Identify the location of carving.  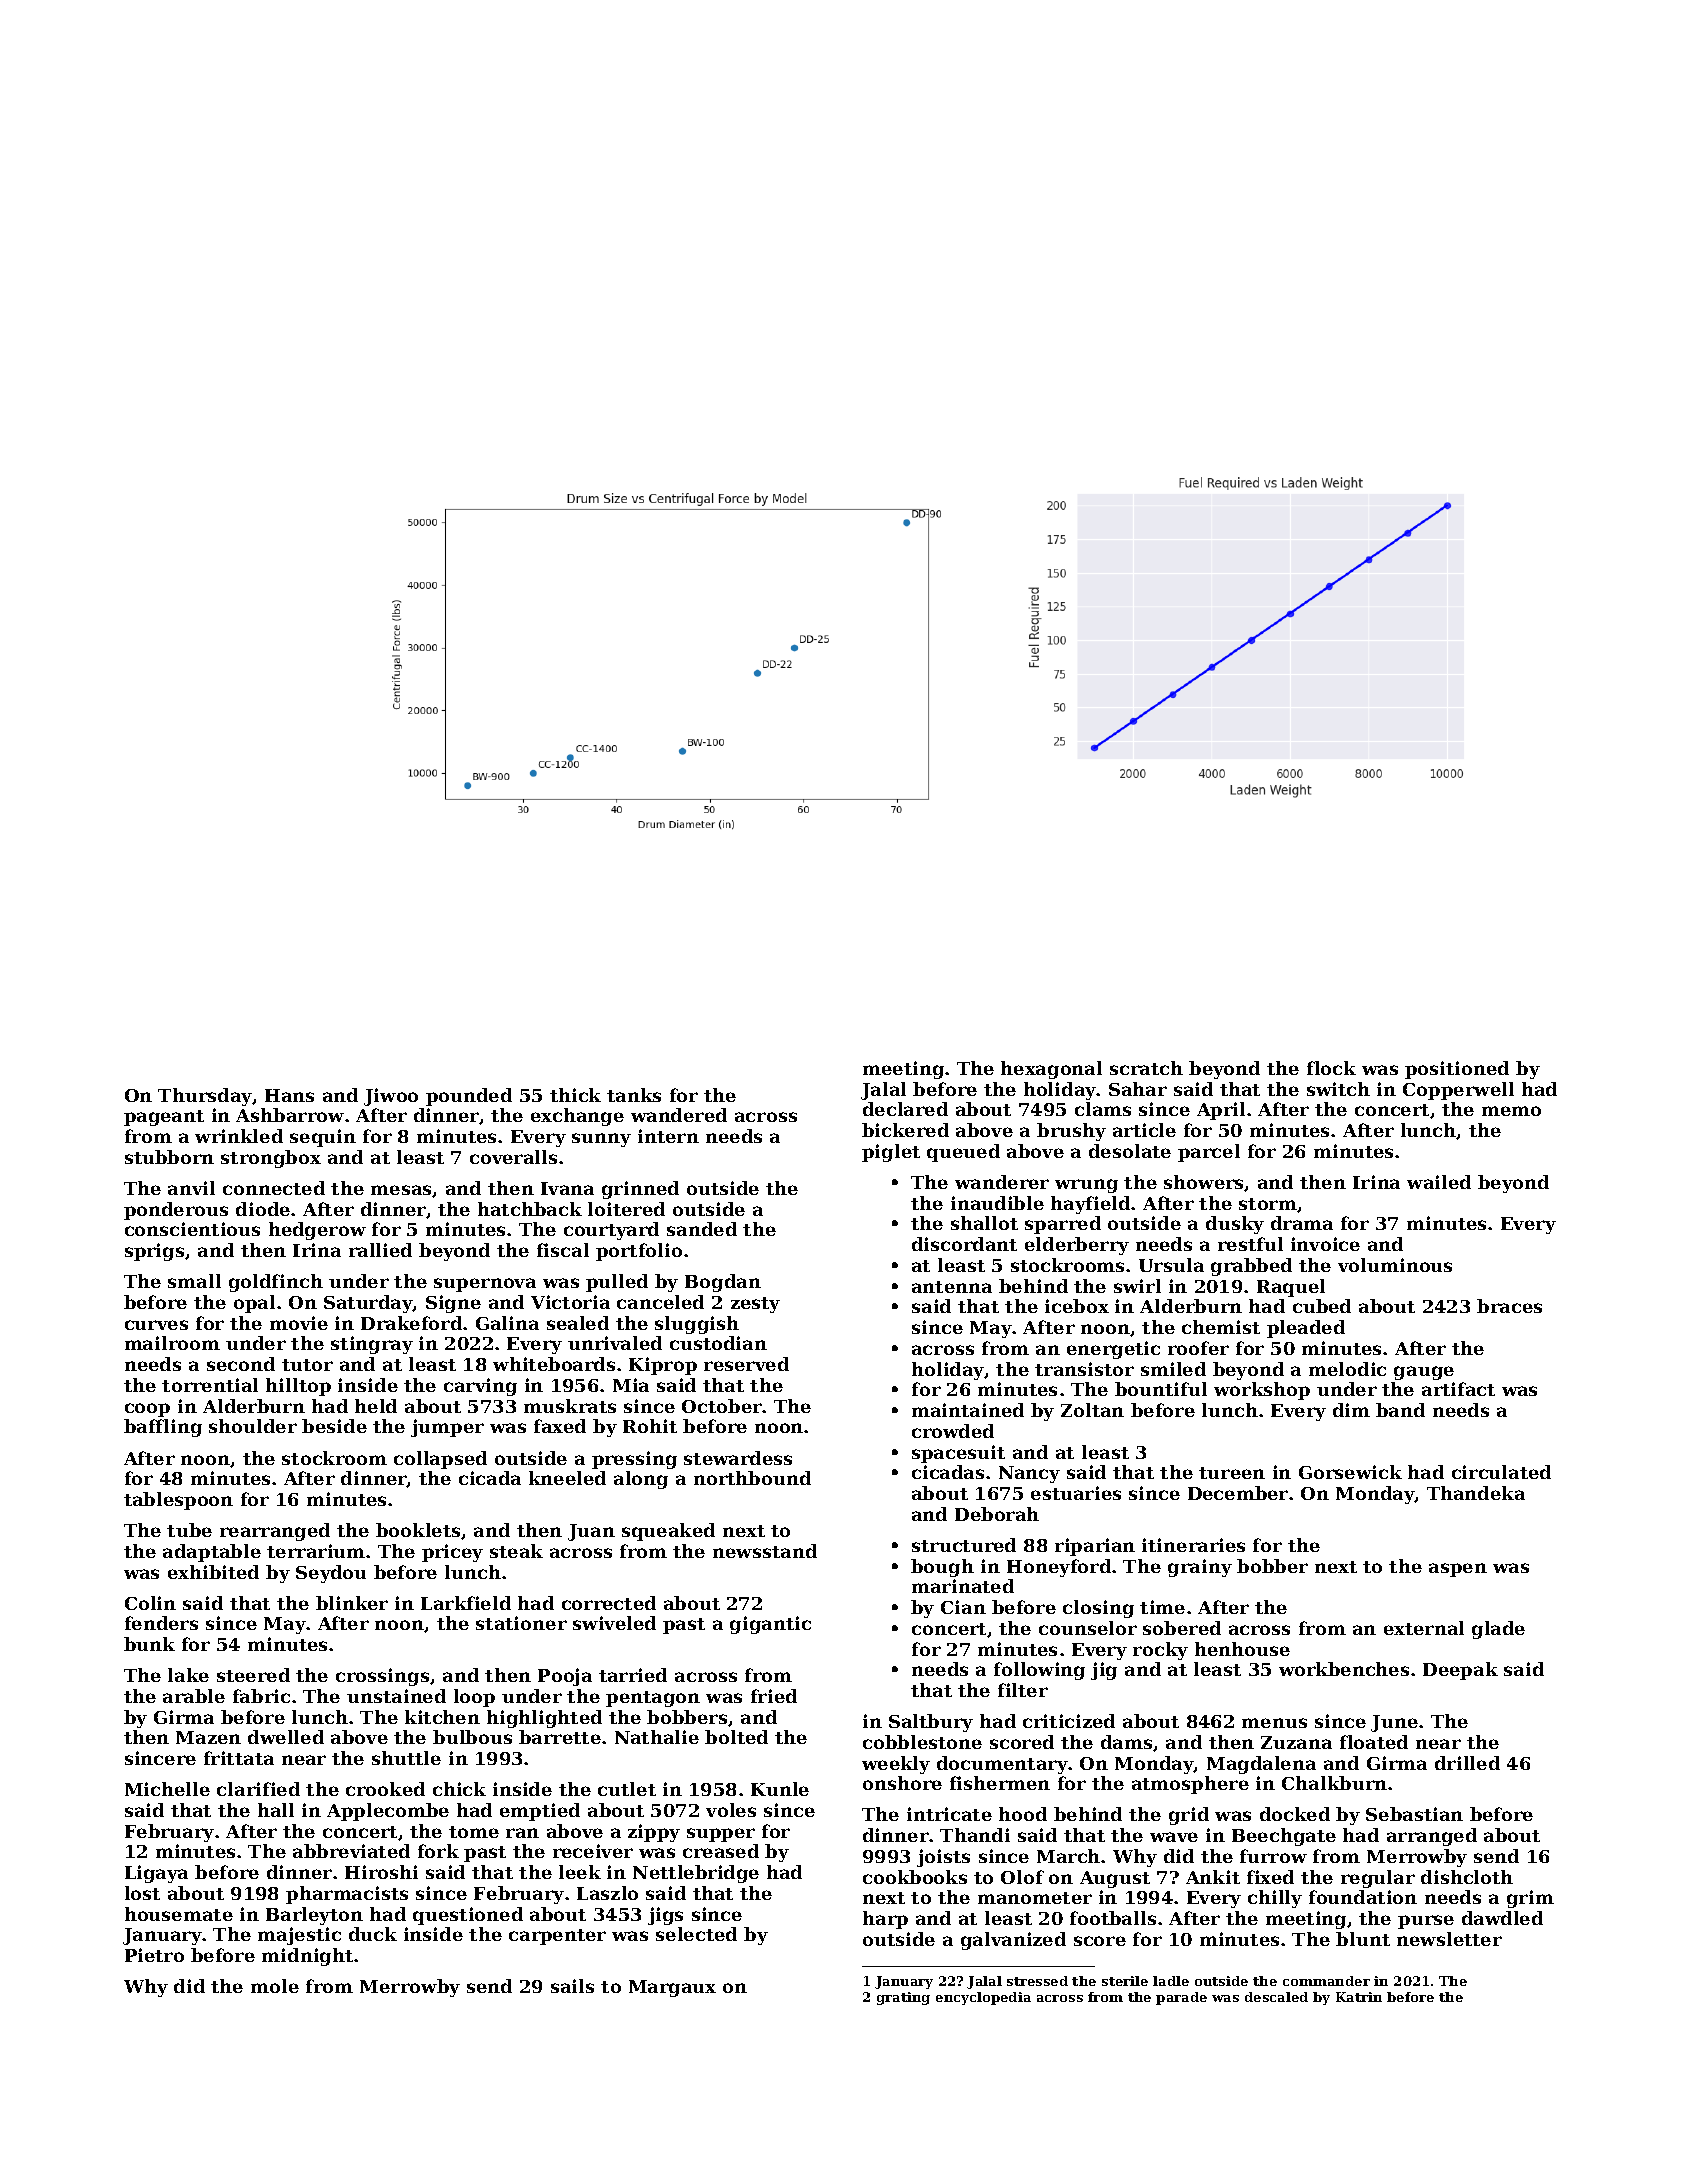
(480, 1387).
